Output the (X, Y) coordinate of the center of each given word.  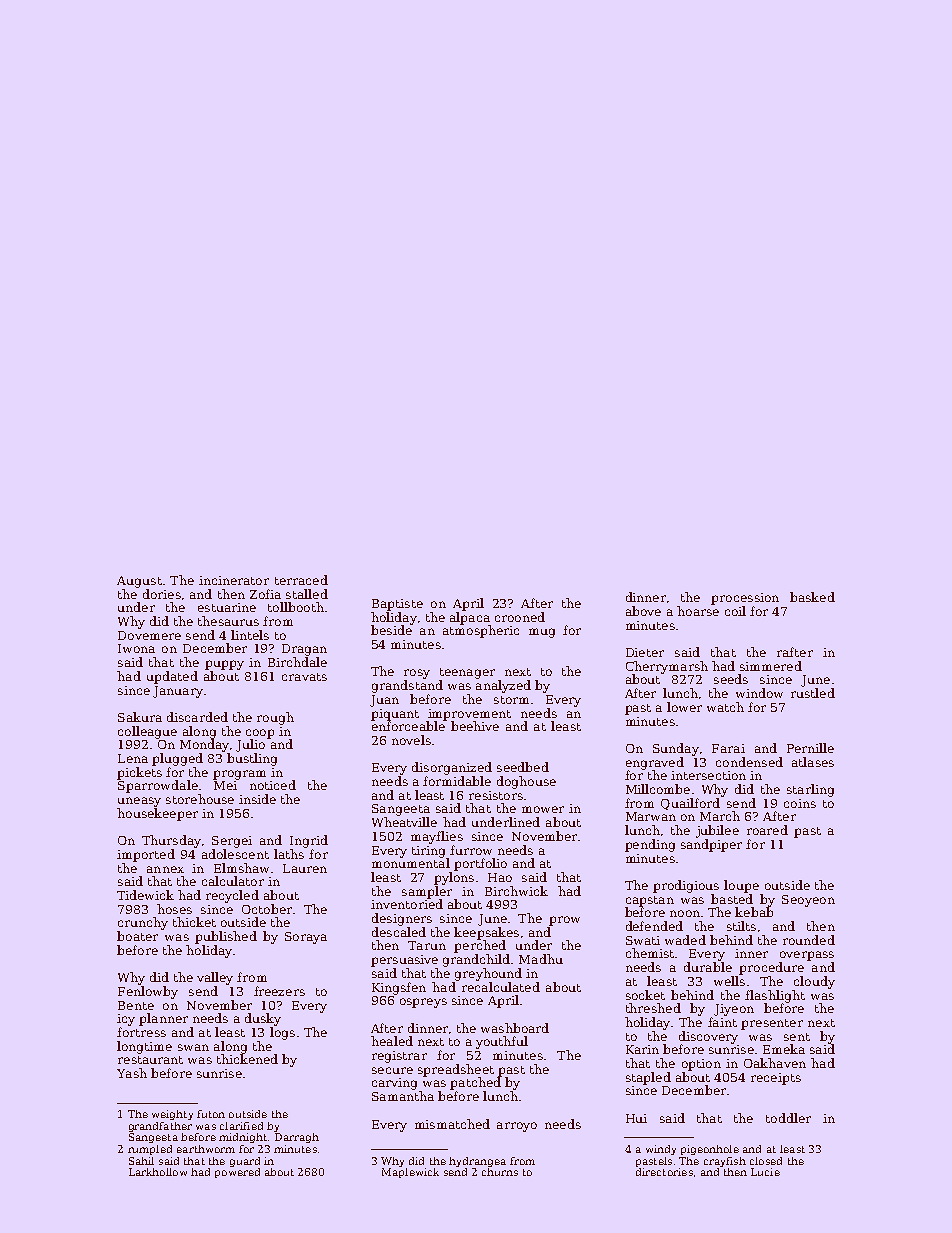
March (720, 816)
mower (543, 809)
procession (745, 599)
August (139, 582)
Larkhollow (158, 1172)
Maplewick (410, 1173)
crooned (520, 617)
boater (137, 936)
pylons (454, 878)
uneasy (139, 802)
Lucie (765, 1172)
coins (800, 803)
